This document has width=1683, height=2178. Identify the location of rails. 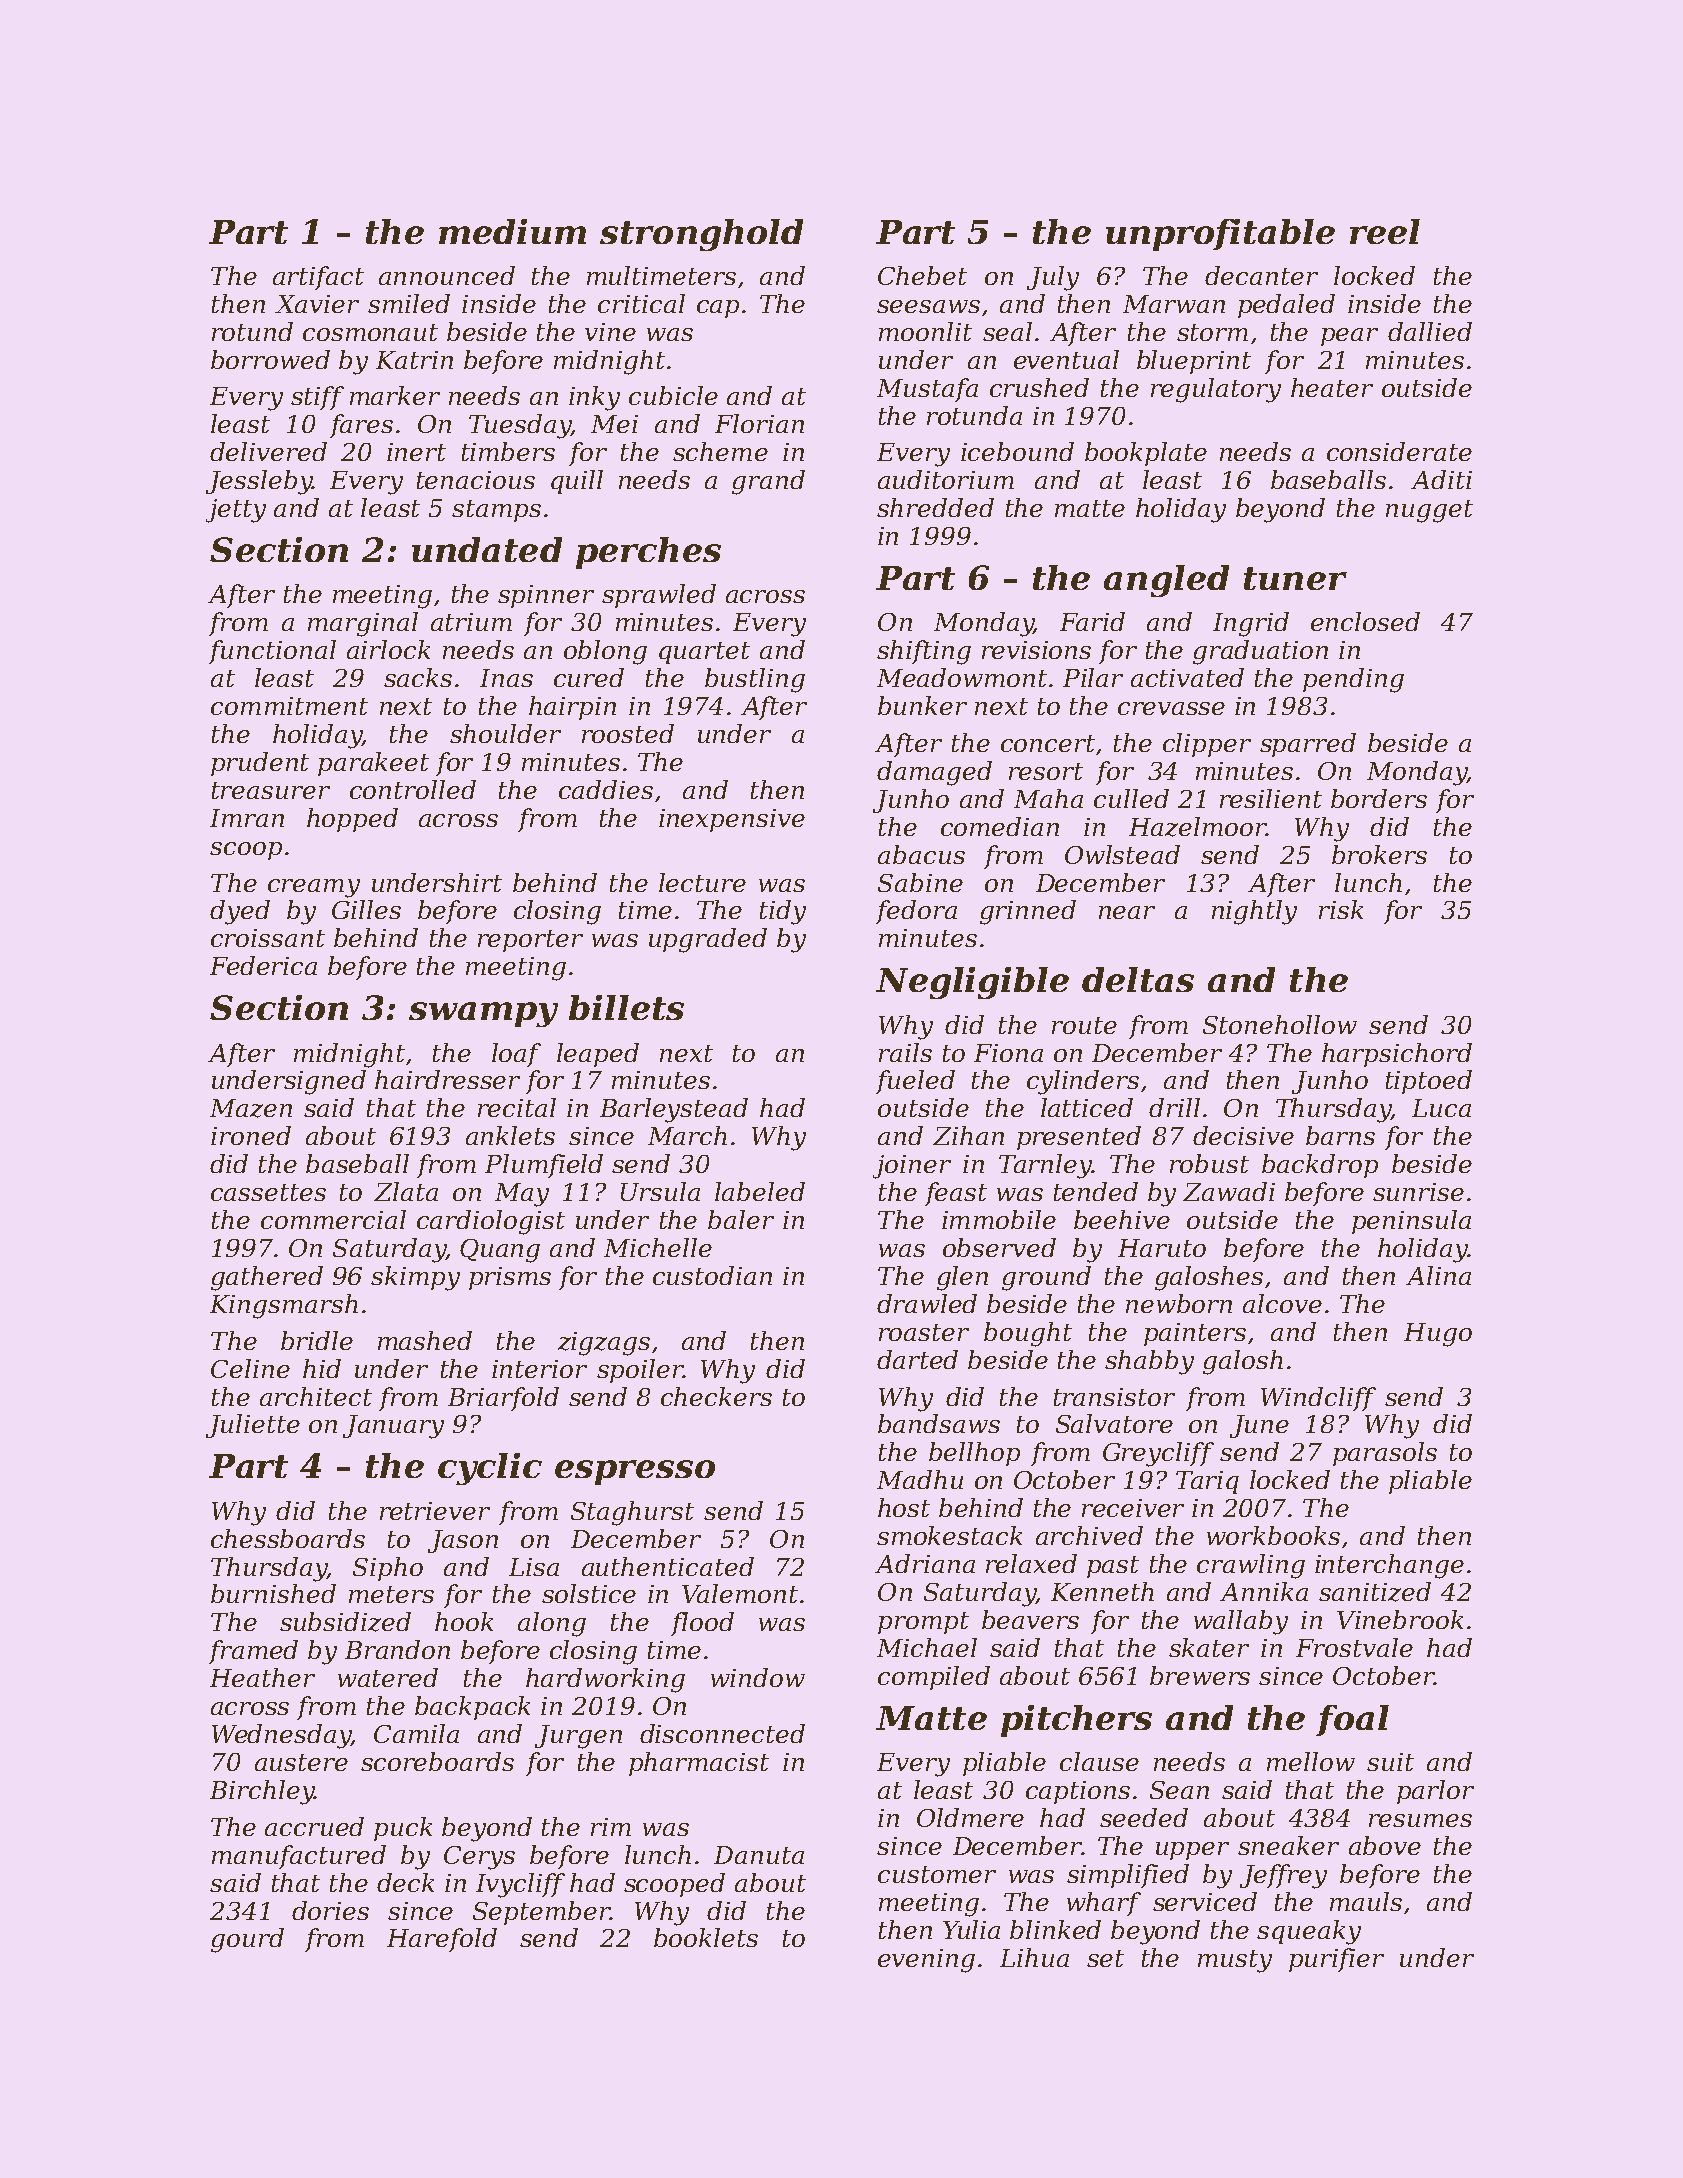
(905, 1052).
